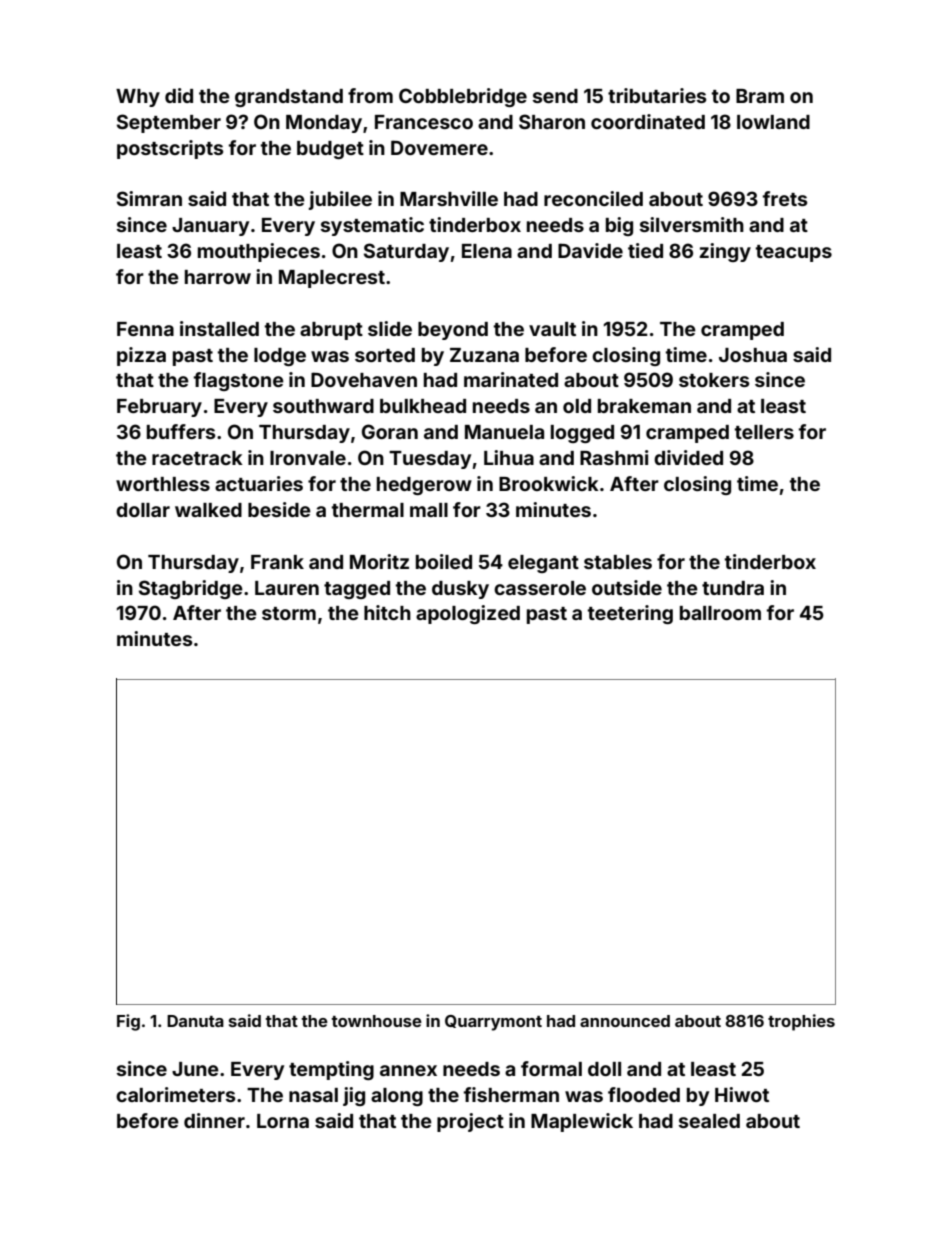  Describe the element at coordinates (170, 149) in the document. I see `postscripts` at that location.
